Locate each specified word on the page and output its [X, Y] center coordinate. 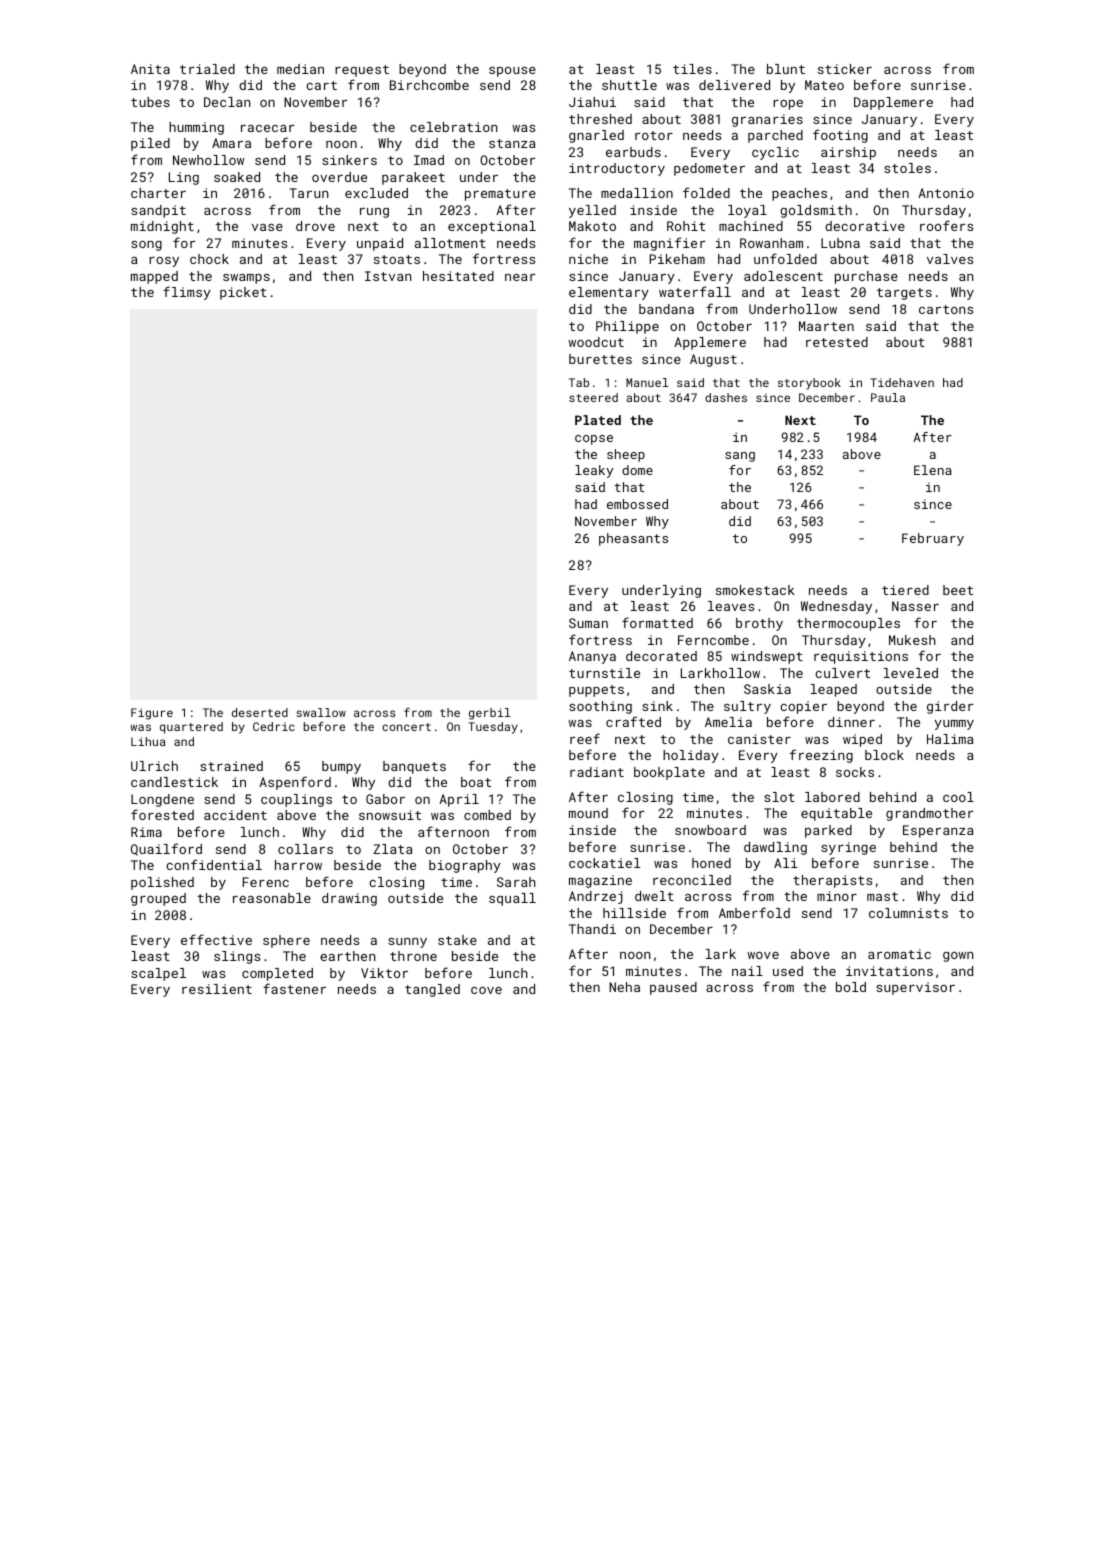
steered [593, 397]
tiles [692, 69]
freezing [821, 756]
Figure [152, 714]
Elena [933, 470]
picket [243, 293]
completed [277, 974]
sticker [845, 69]
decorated [661, 656]
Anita [150, 69]
